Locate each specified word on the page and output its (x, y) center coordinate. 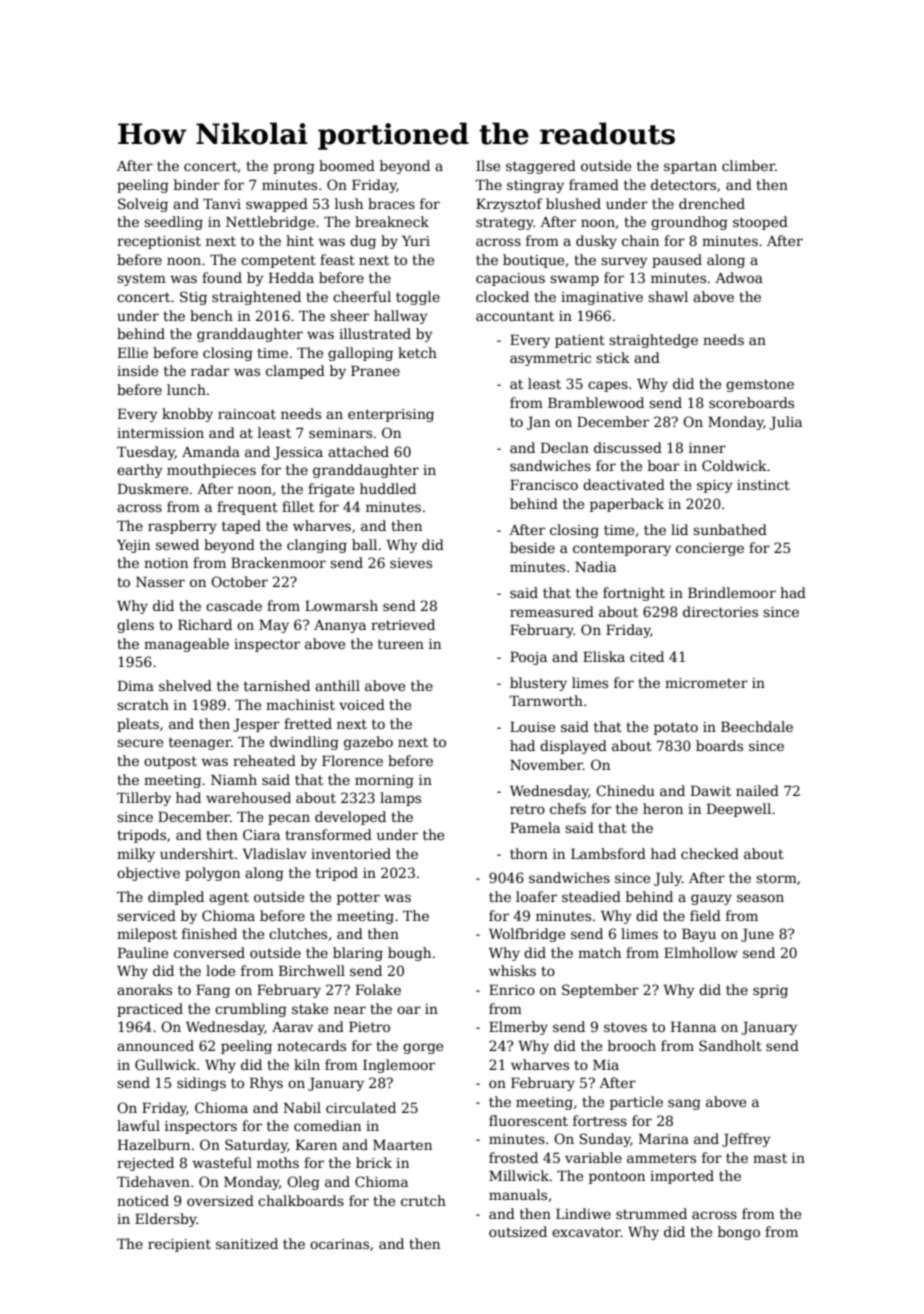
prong (294, 168)
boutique (533, 261)
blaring (358, 954)
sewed (177, 544)
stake (310, 1008)
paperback (627, 505)
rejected (145, 1164)
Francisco (544, 484)
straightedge (653, 341)
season (760, 898)
